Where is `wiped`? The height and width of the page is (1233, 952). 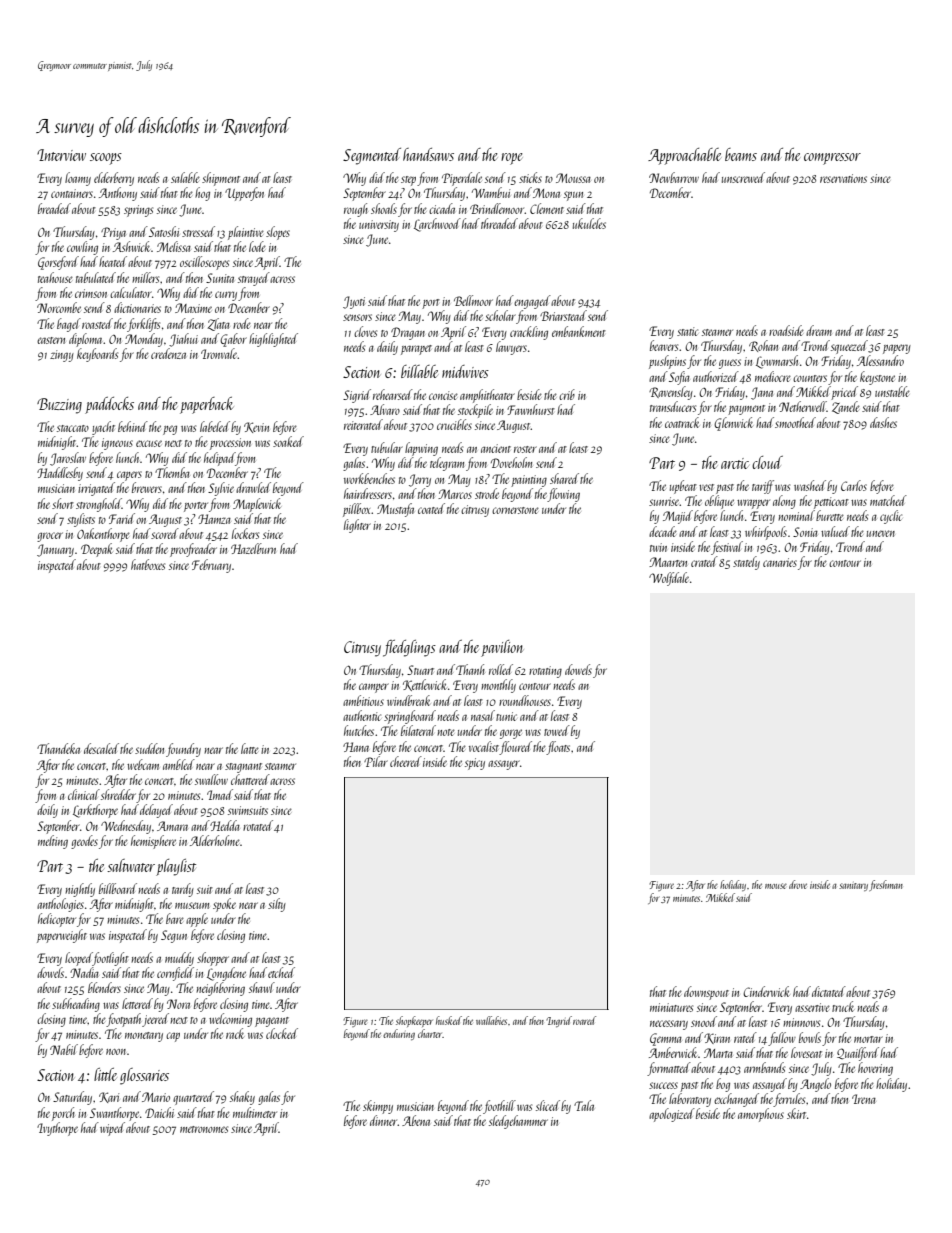 wiped is located at coordinates (112, 1129).
